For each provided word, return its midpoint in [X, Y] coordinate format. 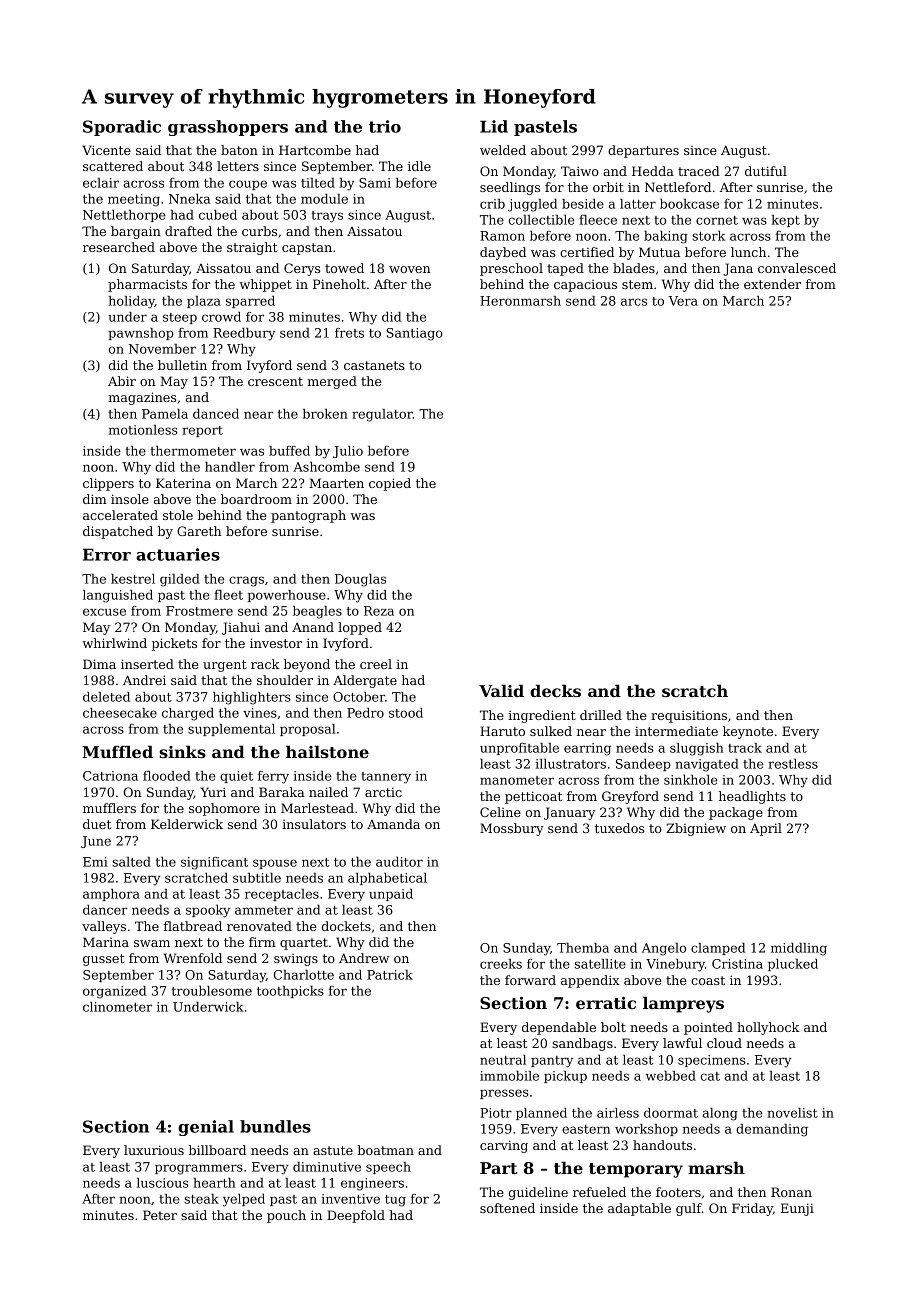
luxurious [154, 1150]
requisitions [689, 716]
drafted [188, 231]
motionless [143, 430]
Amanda [393, 824]
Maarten [336, 483]
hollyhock [768, 1028]
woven [410, 269]
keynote [748, 732]
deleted [106, 697]
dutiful [766, 171]
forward [530, 980]
